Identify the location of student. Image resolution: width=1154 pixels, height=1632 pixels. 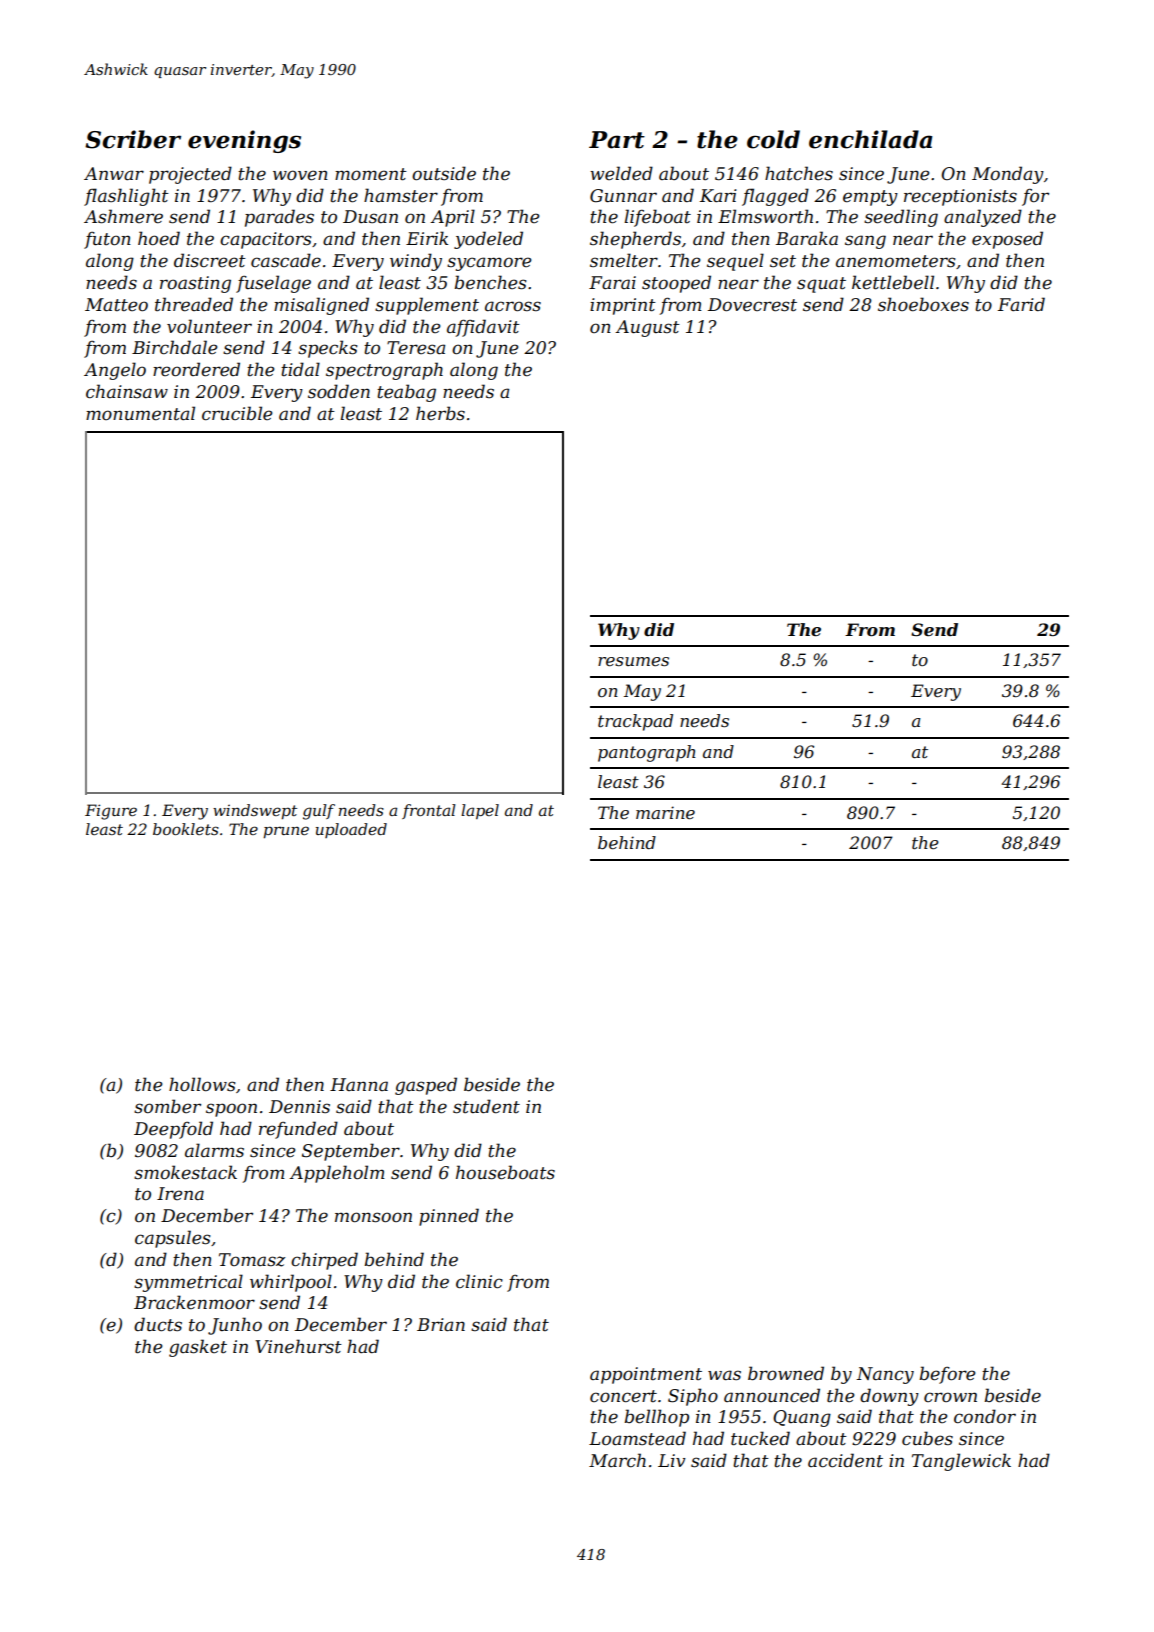
(486, 1106).
